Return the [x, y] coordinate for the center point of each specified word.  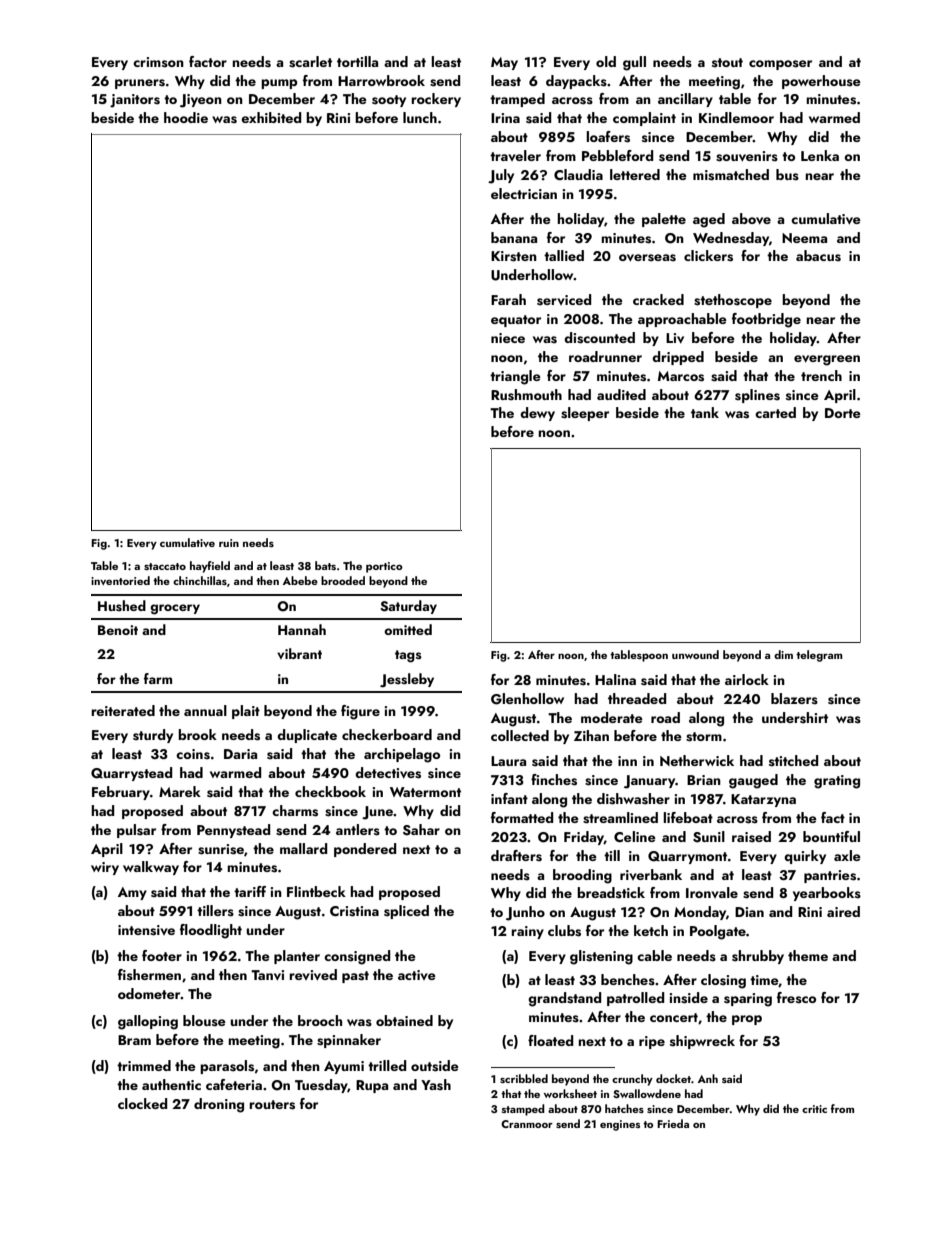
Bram [134, 1040]
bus [787, 175]
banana [514, 237]
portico [384, 567]
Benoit [118, 630]
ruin [229, 543]
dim [783, 654]
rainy [527, 932]
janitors [135, 101]
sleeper [585, 414]
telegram [819, 656]
